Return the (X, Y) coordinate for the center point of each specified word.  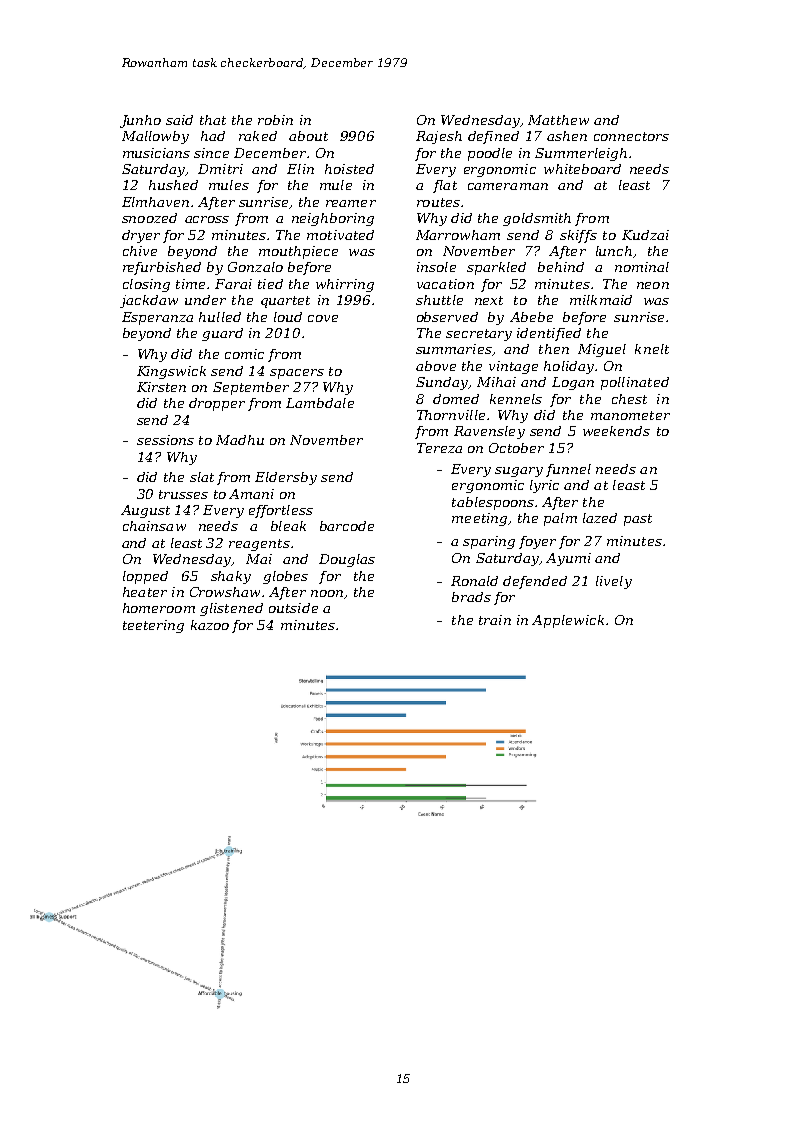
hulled (220, 317)
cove (323, 318)
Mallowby (155, 137)
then (554, 349)
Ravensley (489, 432)
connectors (631, 136)
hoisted (349, 169)
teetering (153, 626)
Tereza (439, 448)
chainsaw (154, 526)
